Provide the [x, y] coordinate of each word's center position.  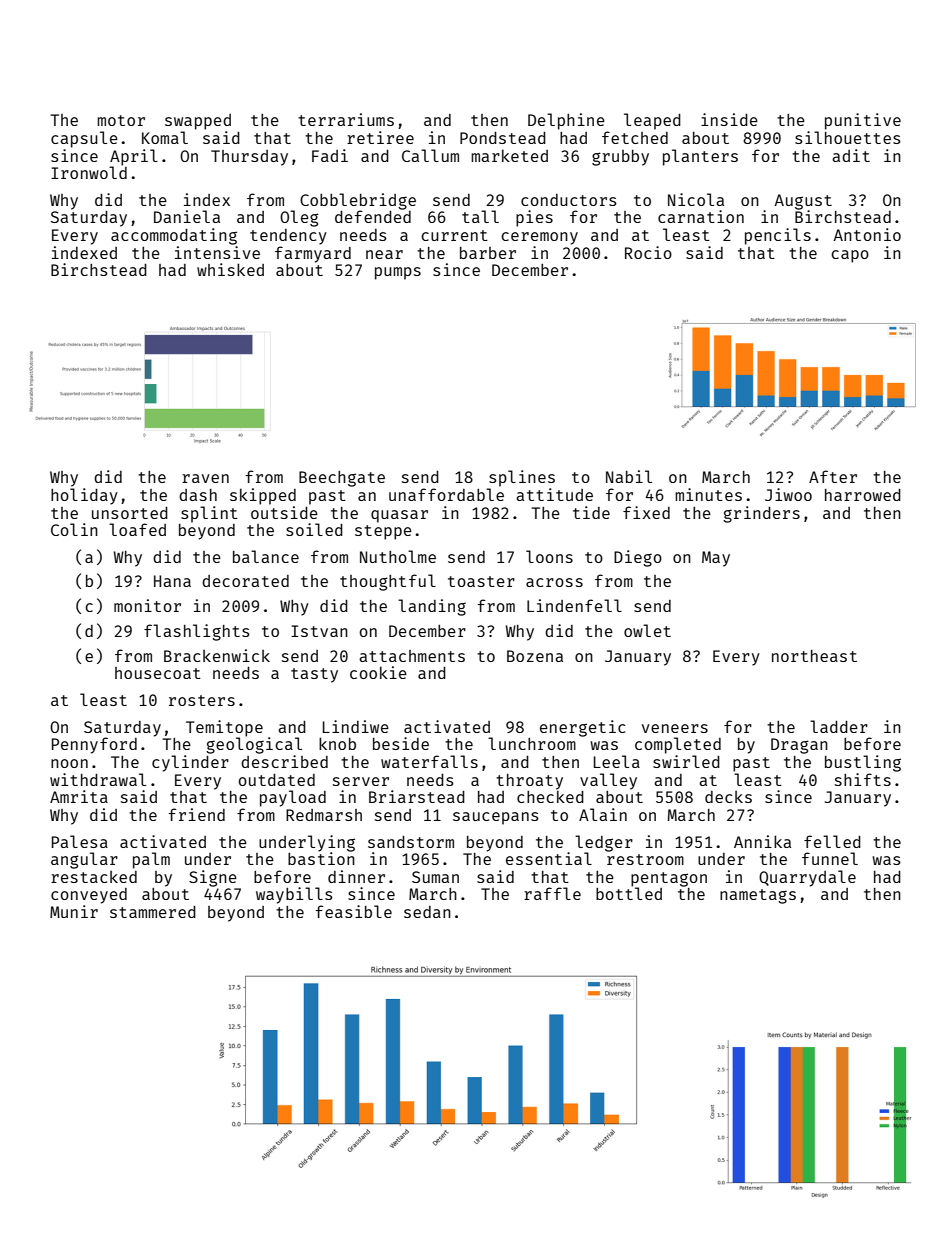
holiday [84, 496]
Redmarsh [324, 815]
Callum [430, 155]
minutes [708, 494]
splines [522, 478]
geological [254, 745]
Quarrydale [807, 878]
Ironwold [89, 172]
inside [729, 119]
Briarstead [417, 796]
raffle [552, 893]
